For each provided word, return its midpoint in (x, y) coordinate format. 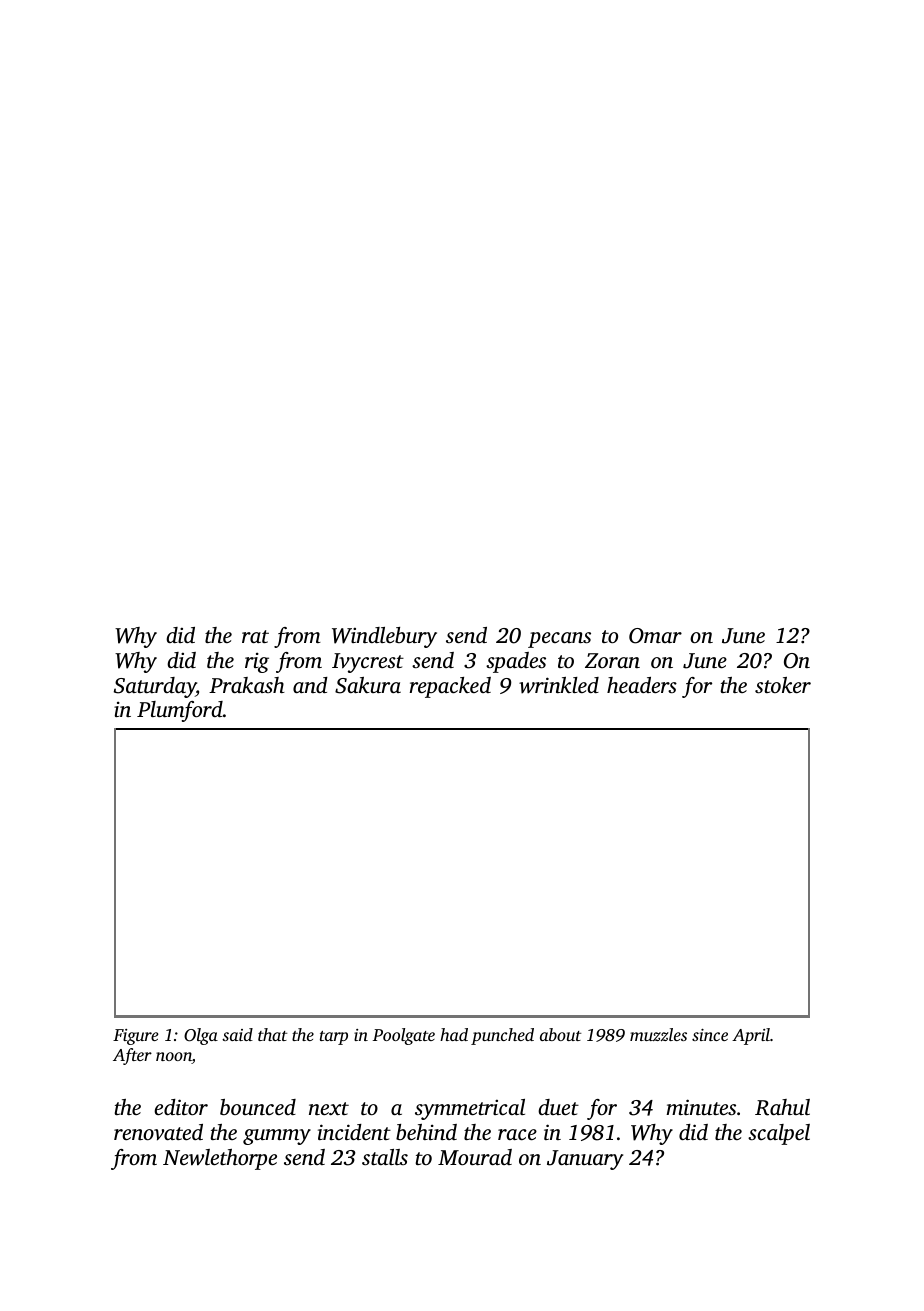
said (237, 1034)
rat (255, 636)
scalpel (779, 1134)
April (751, 1036)
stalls (385, 1157)
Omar (655, 636)
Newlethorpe (220, 1159)
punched (502, 1036)
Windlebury (384, 637)
